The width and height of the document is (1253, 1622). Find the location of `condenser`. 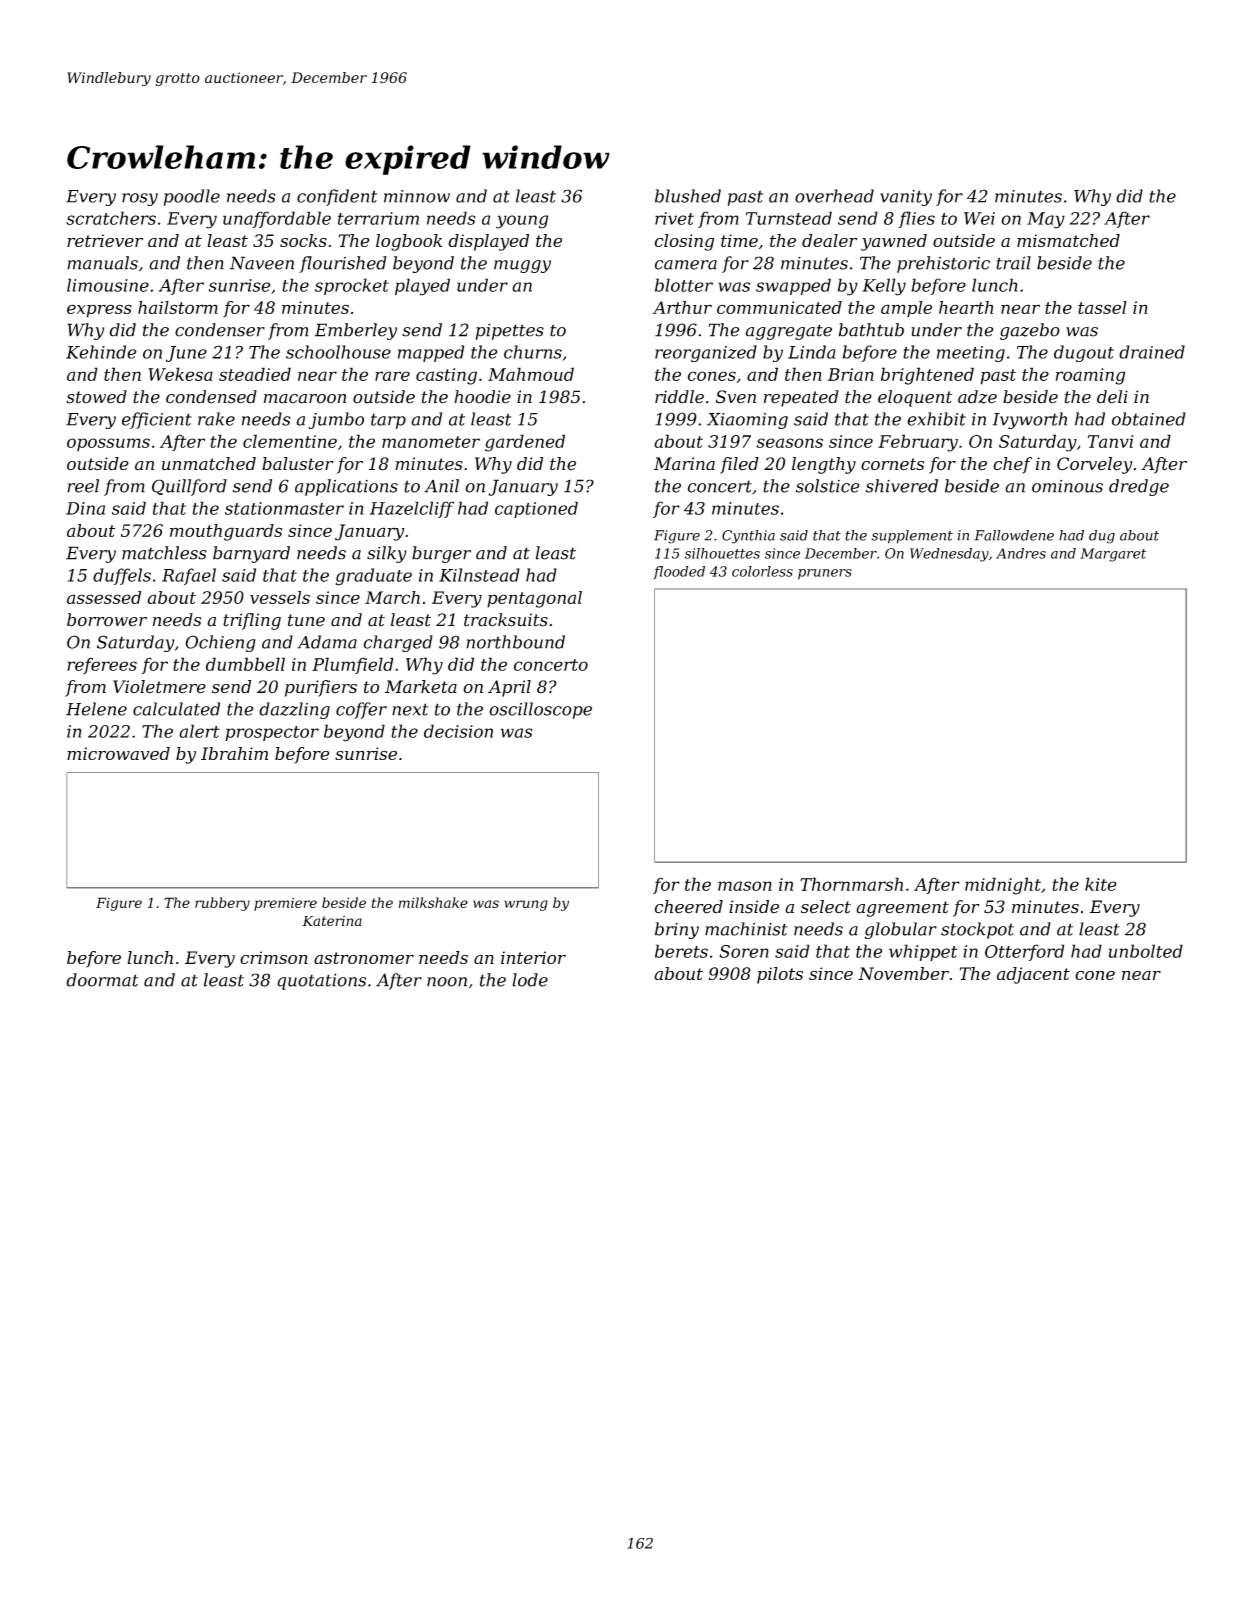

condenser is located at coordinates (220, 330).
